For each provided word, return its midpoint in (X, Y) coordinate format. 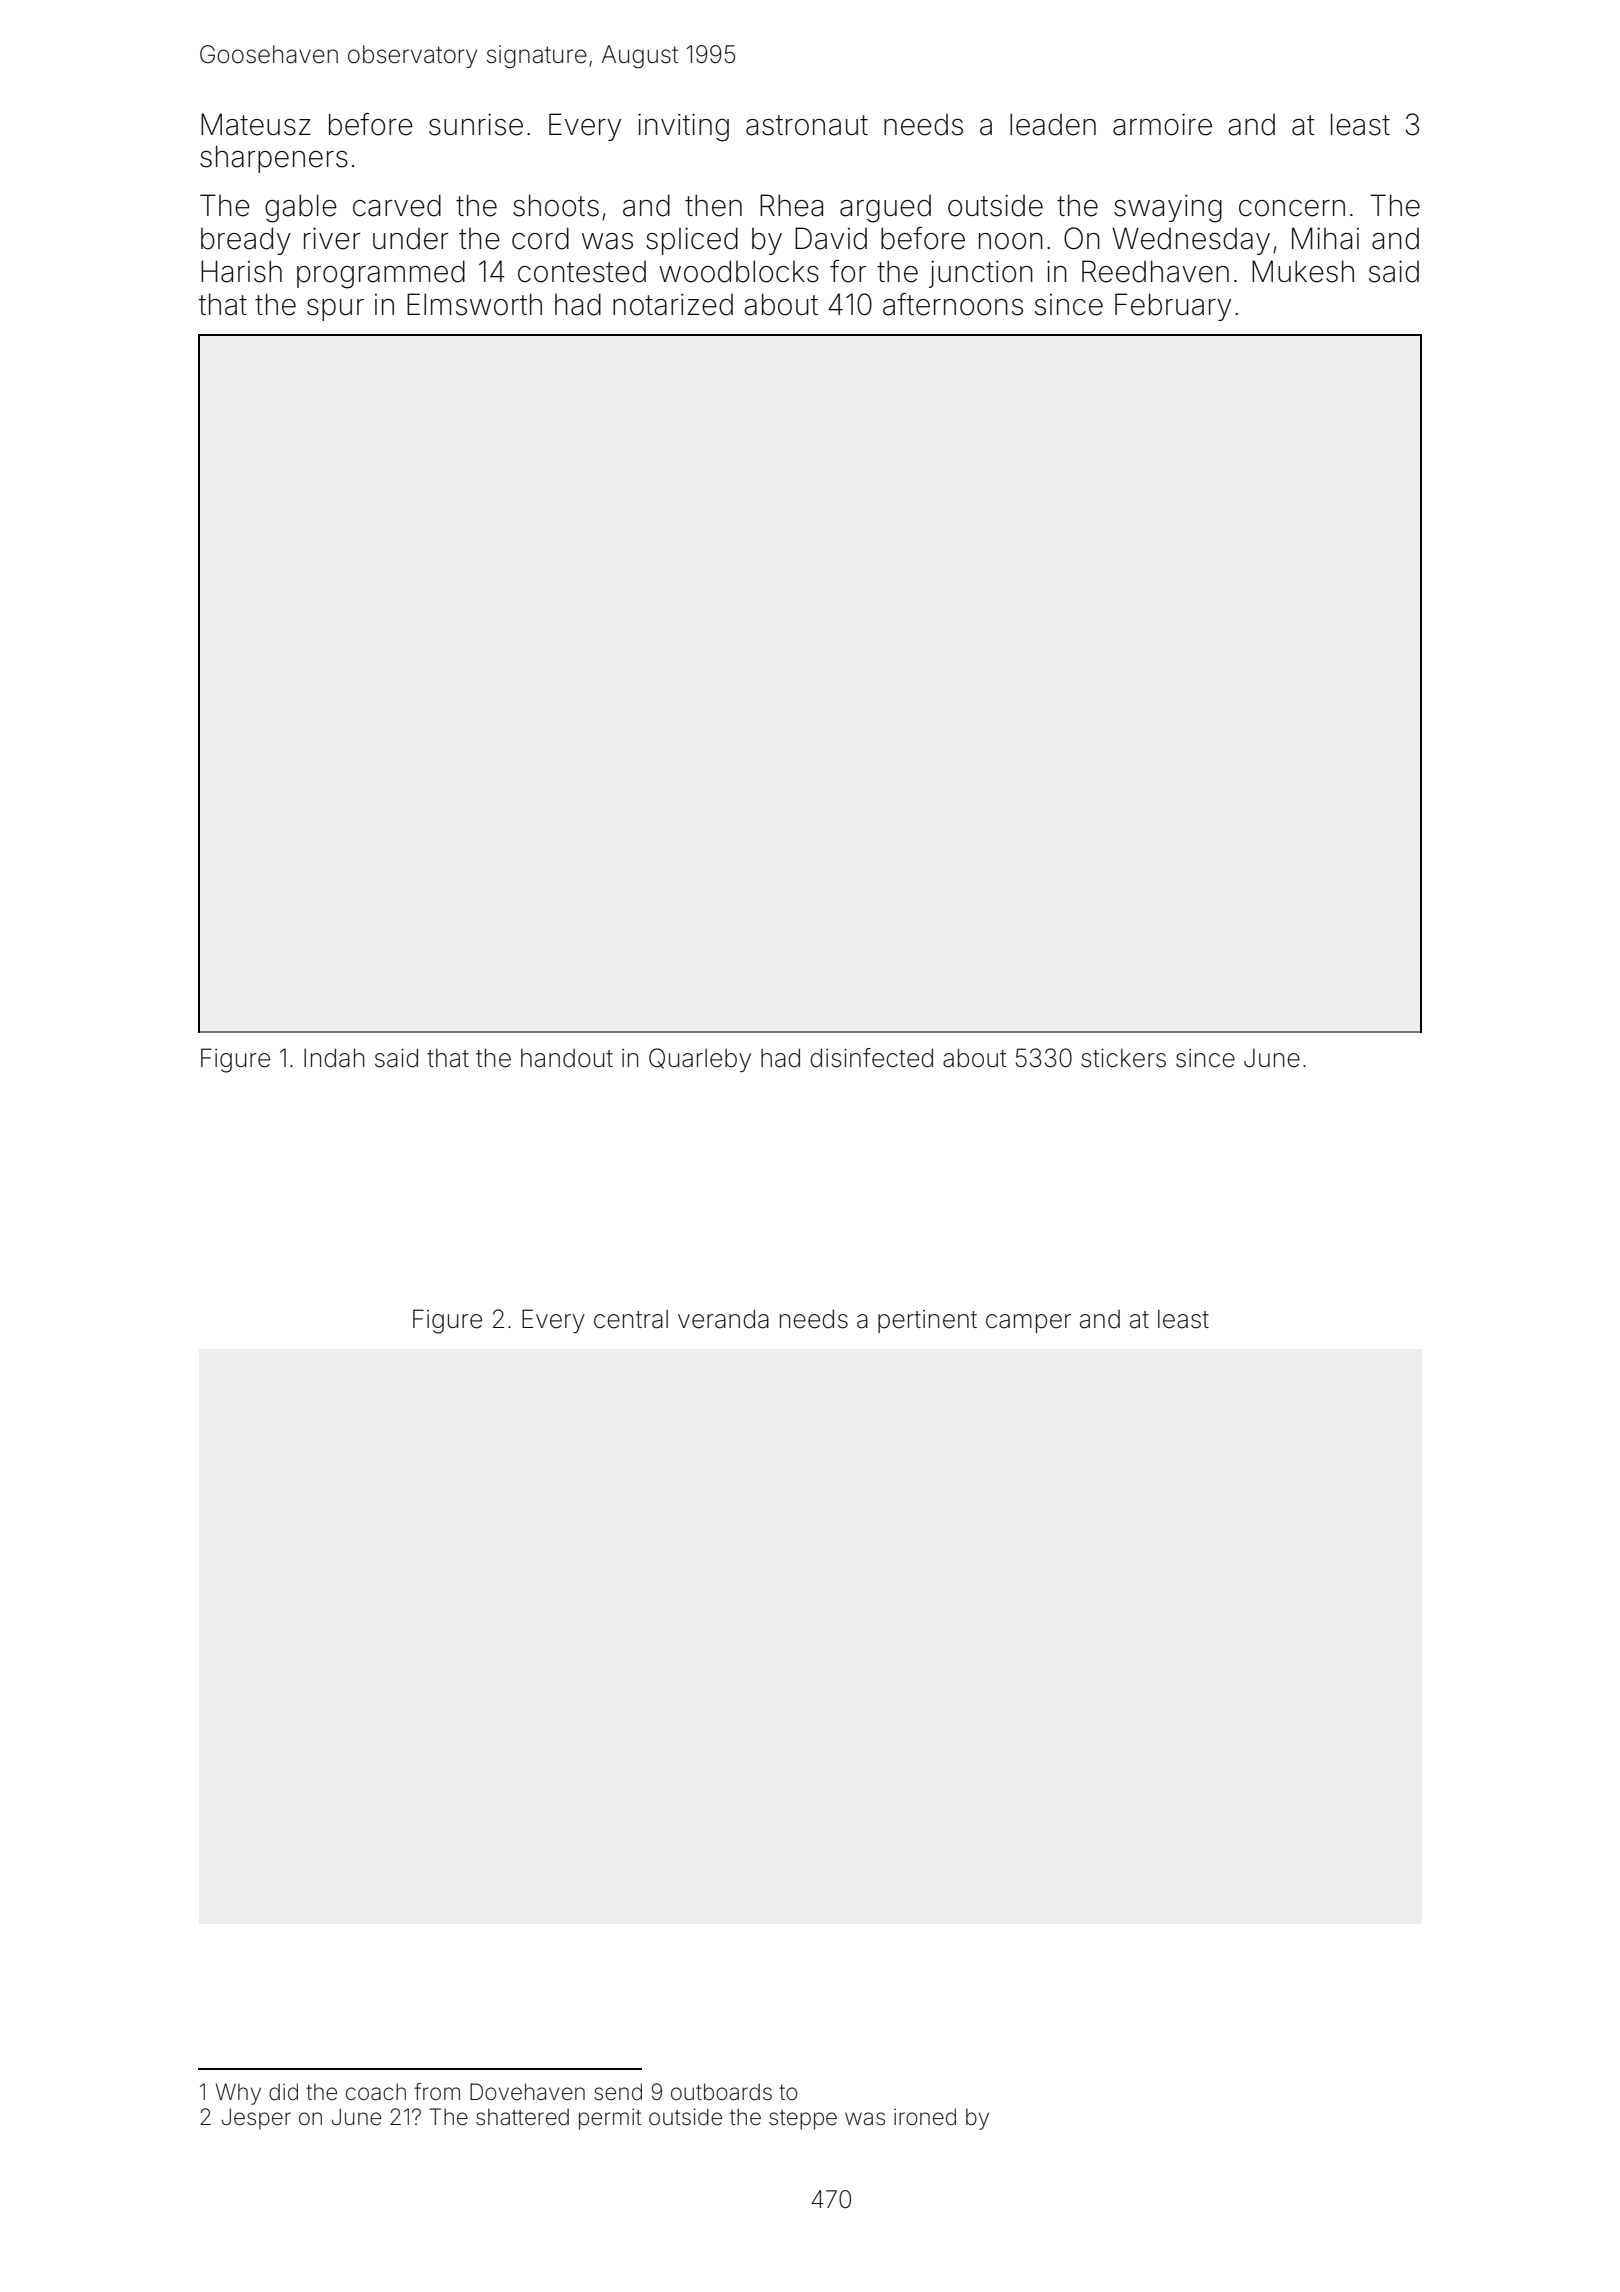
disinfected (871, 1058)
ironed (925, 2117)
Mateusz (256, 124)
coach (376, 2092)
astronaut (807, 125)
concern (1292, 208)
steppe (803, 2120)
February (1173, 307)
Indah (334, 1058)
